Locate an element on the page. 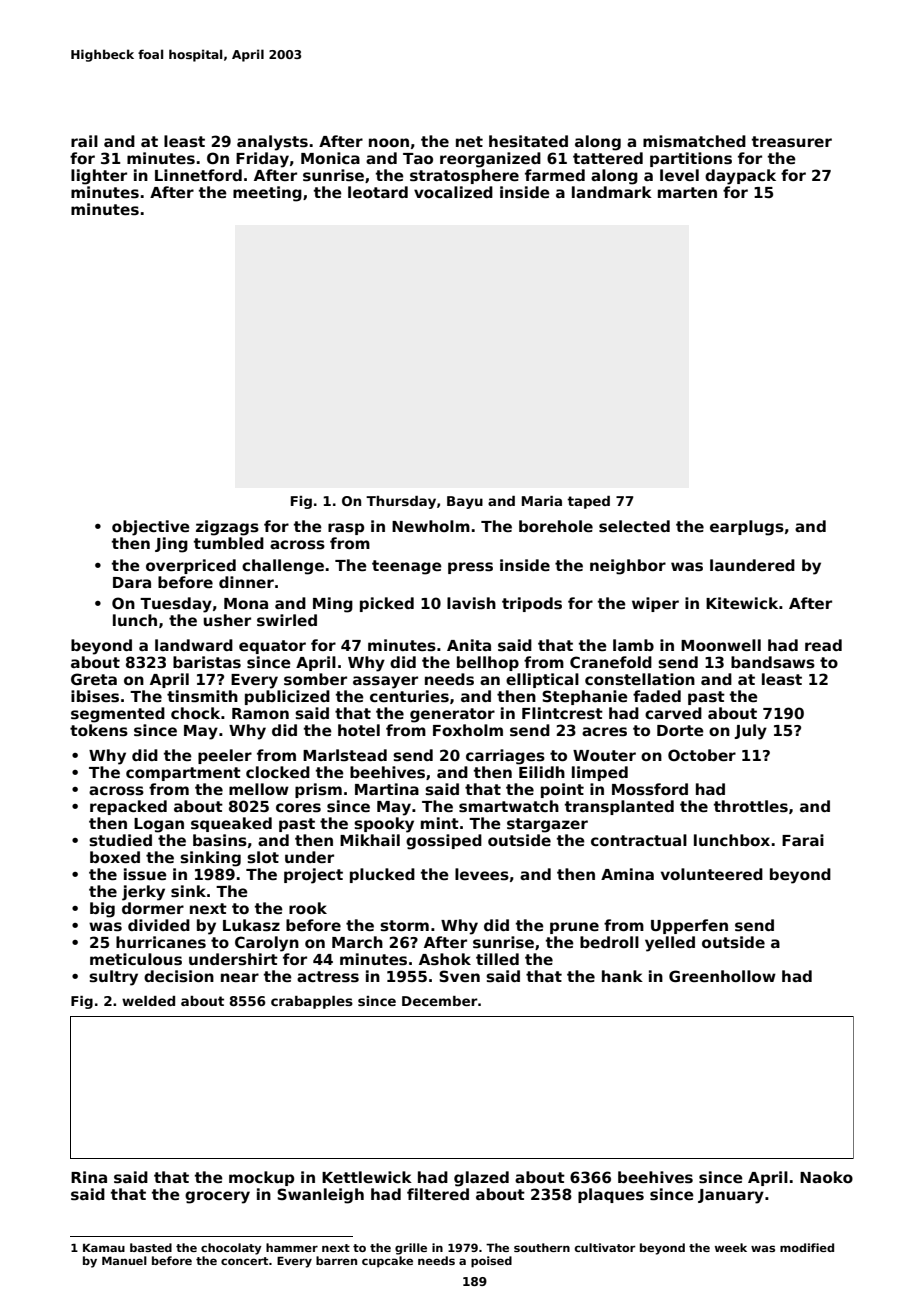 Image resolution: width=924 pixels, height=1308 pixels. slot is located at coordinates (263, 857).
